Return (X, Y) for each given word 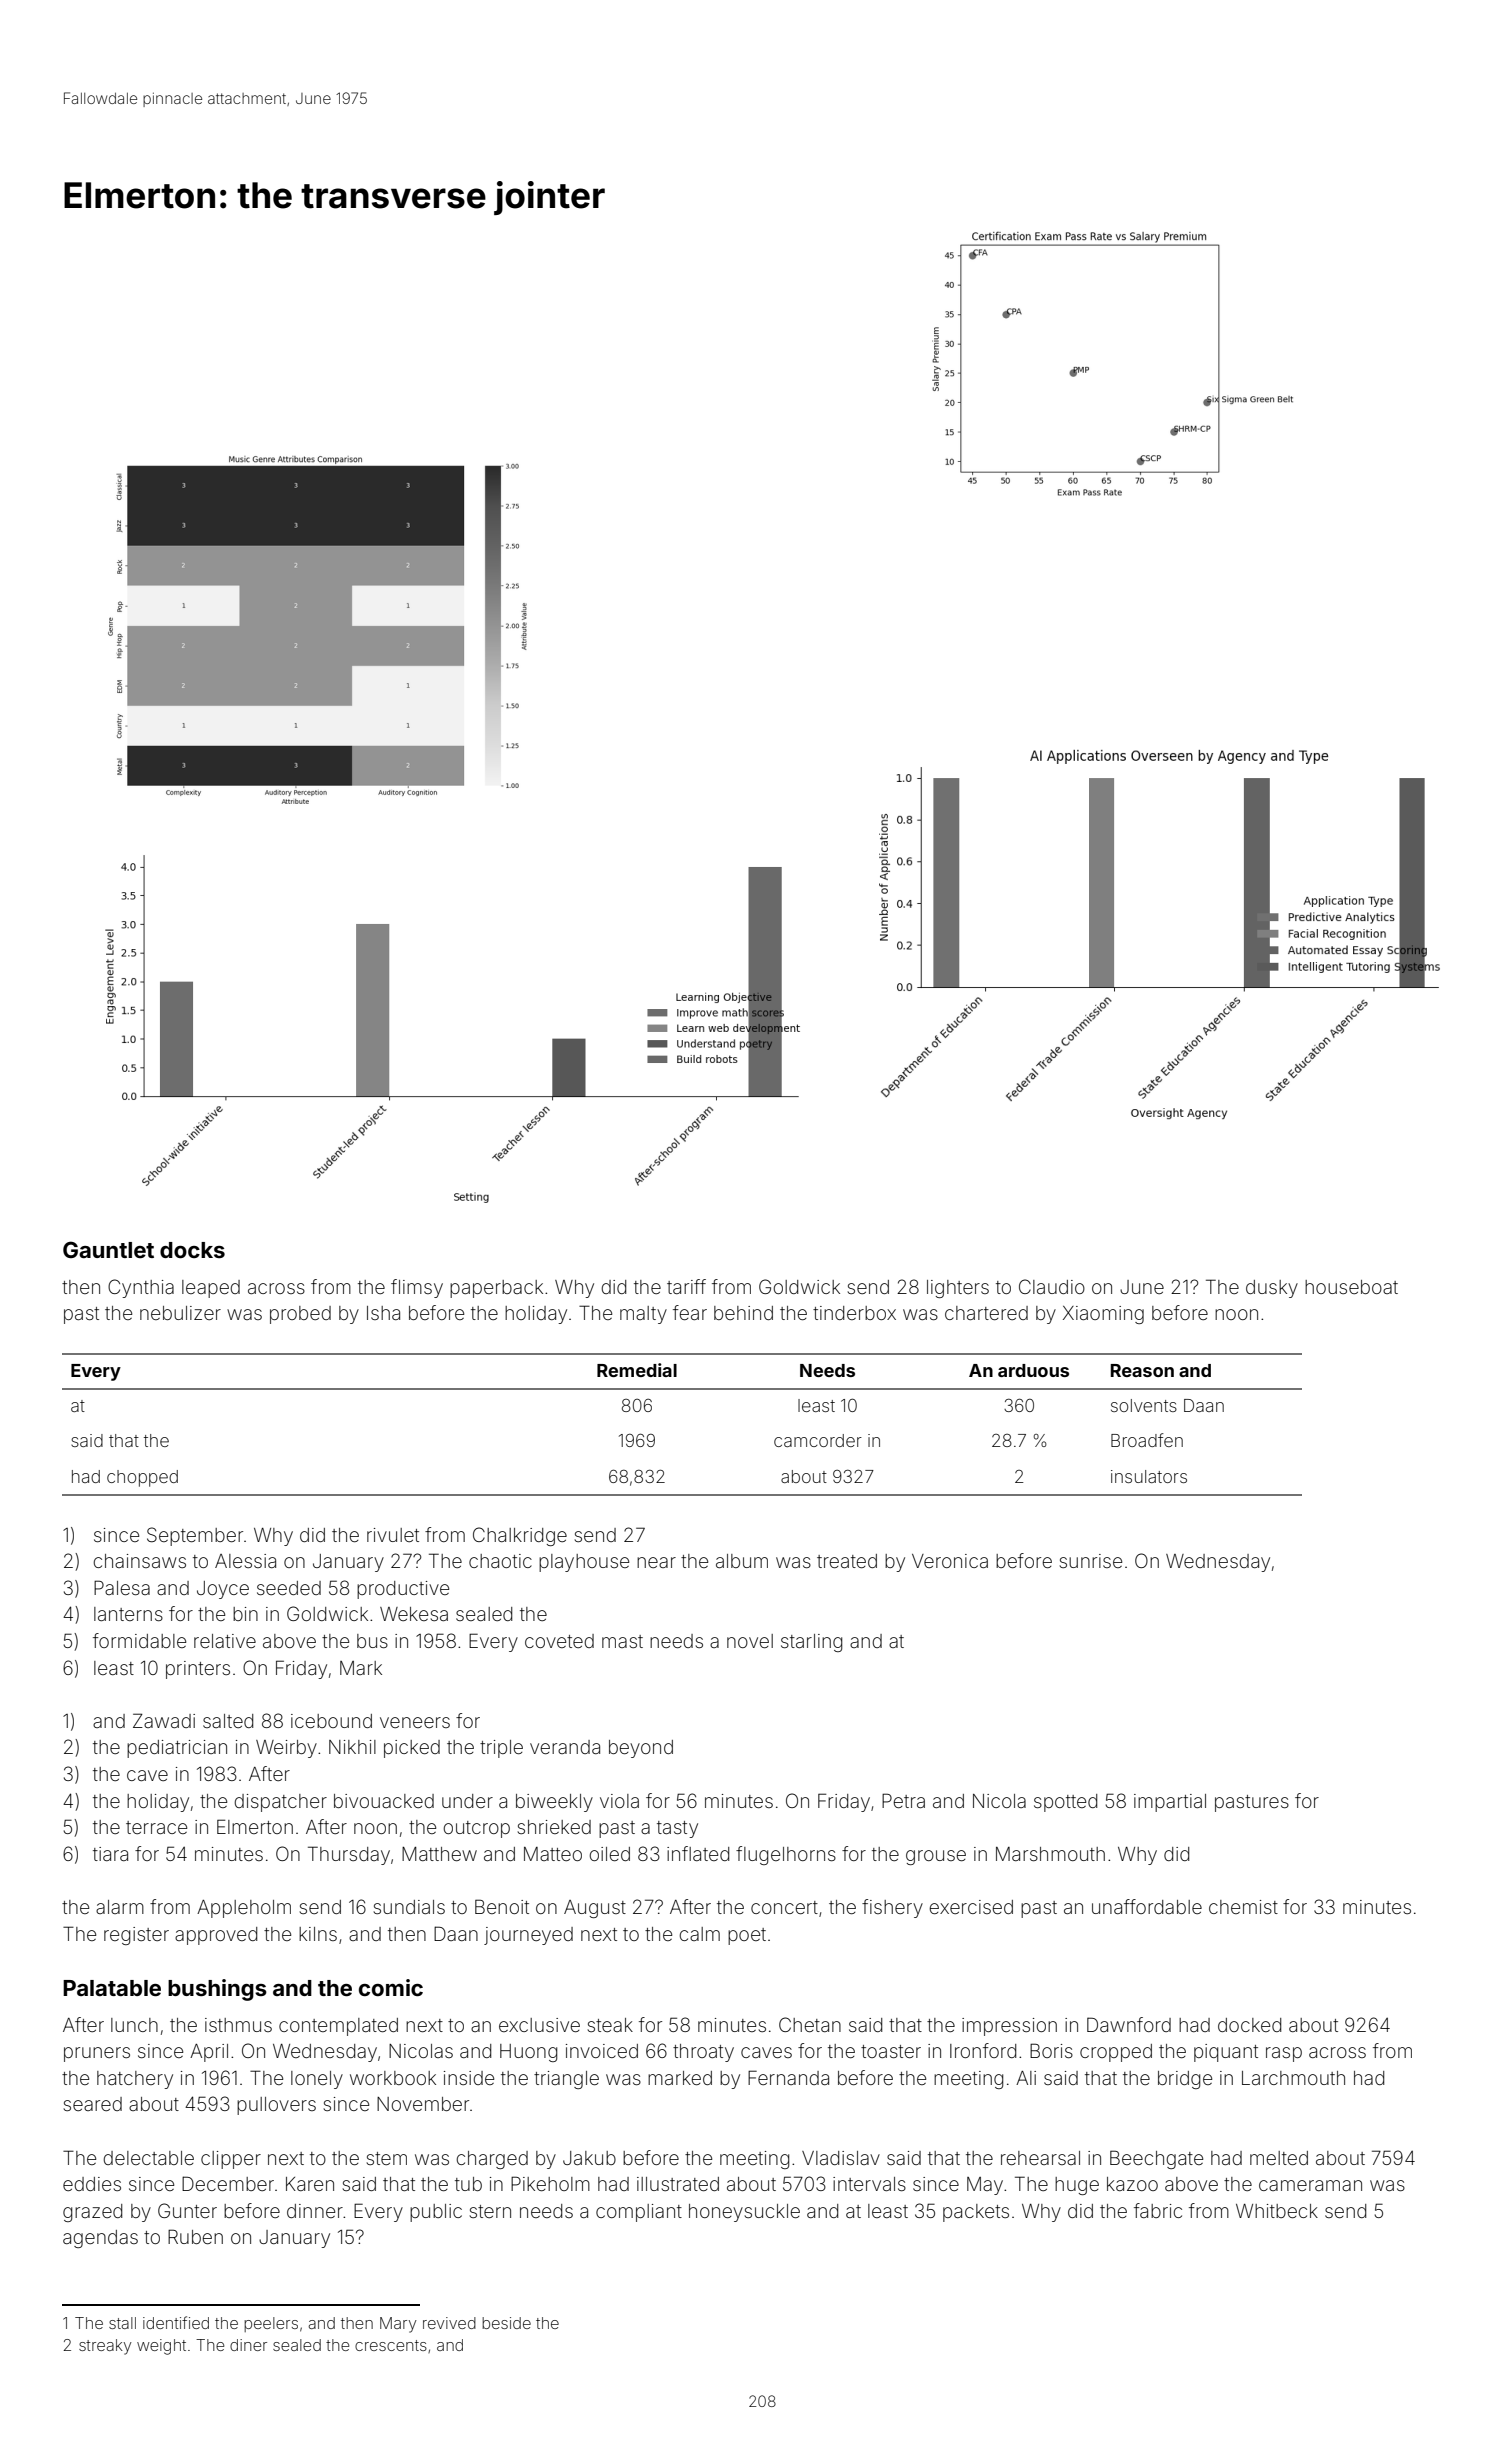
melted (1279, 2158)
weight (161, 2347)
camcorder (818, 1440)
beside (506, 2323)
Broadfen (1147, 1440)
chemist (1243, 1907)
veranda (565, 1747)
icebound (331, 1721)
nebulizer (180, 1313)
